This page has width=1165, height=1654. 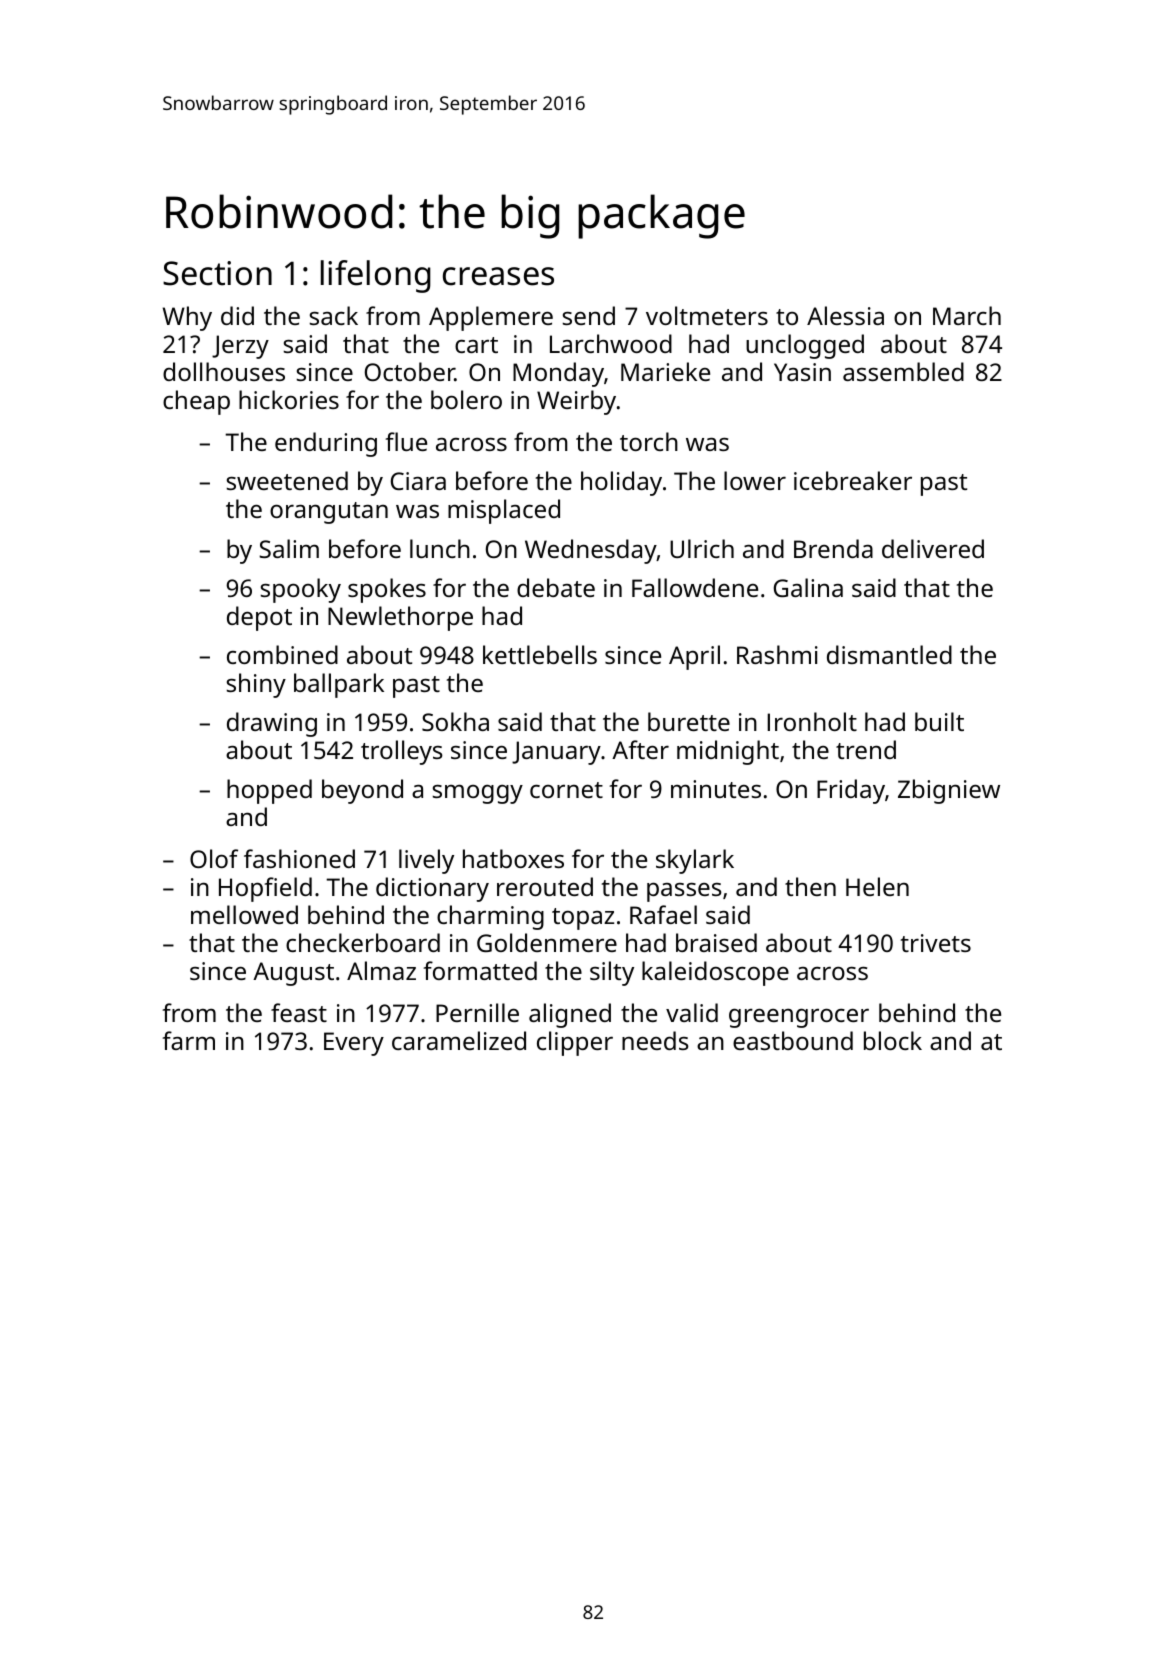 What do you see at coordinates (282, 654) in the page?
I see `combined` at bounding box center [282, 654].
